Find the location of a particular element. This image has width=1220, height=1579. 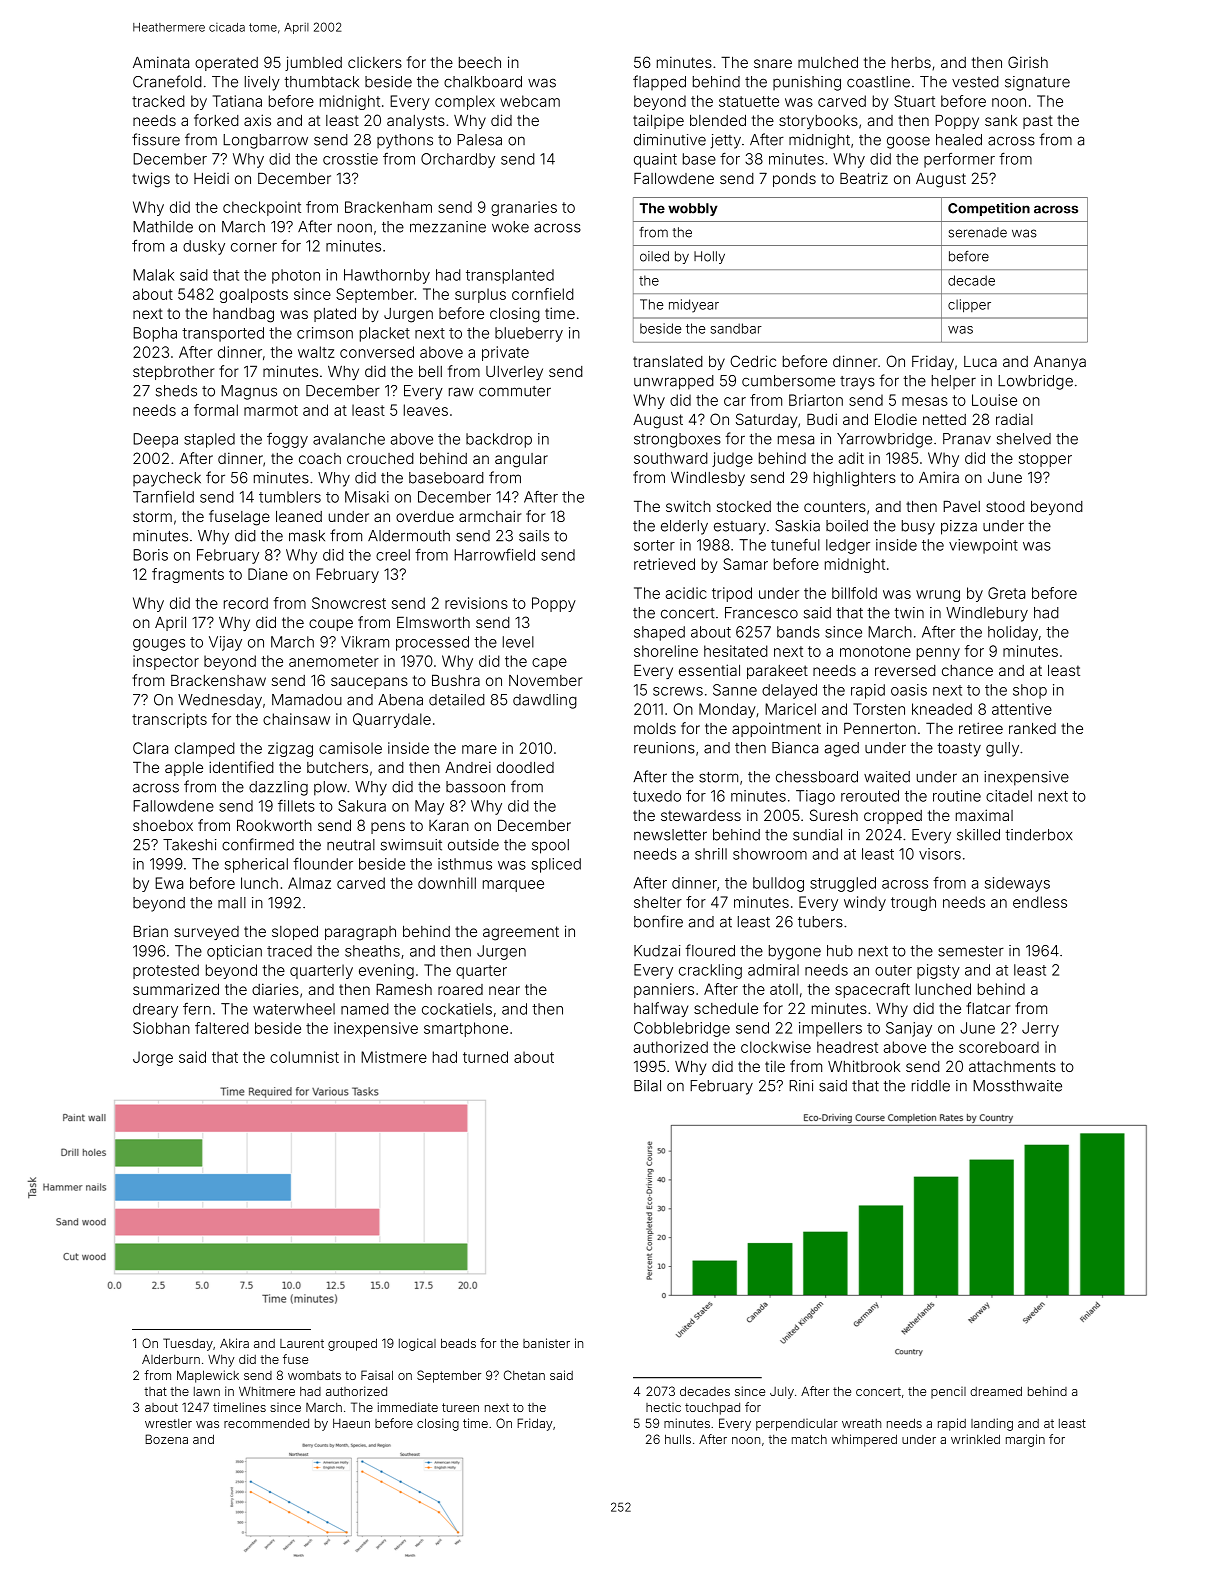

Bozena is located at coordinates (166, 1439).
